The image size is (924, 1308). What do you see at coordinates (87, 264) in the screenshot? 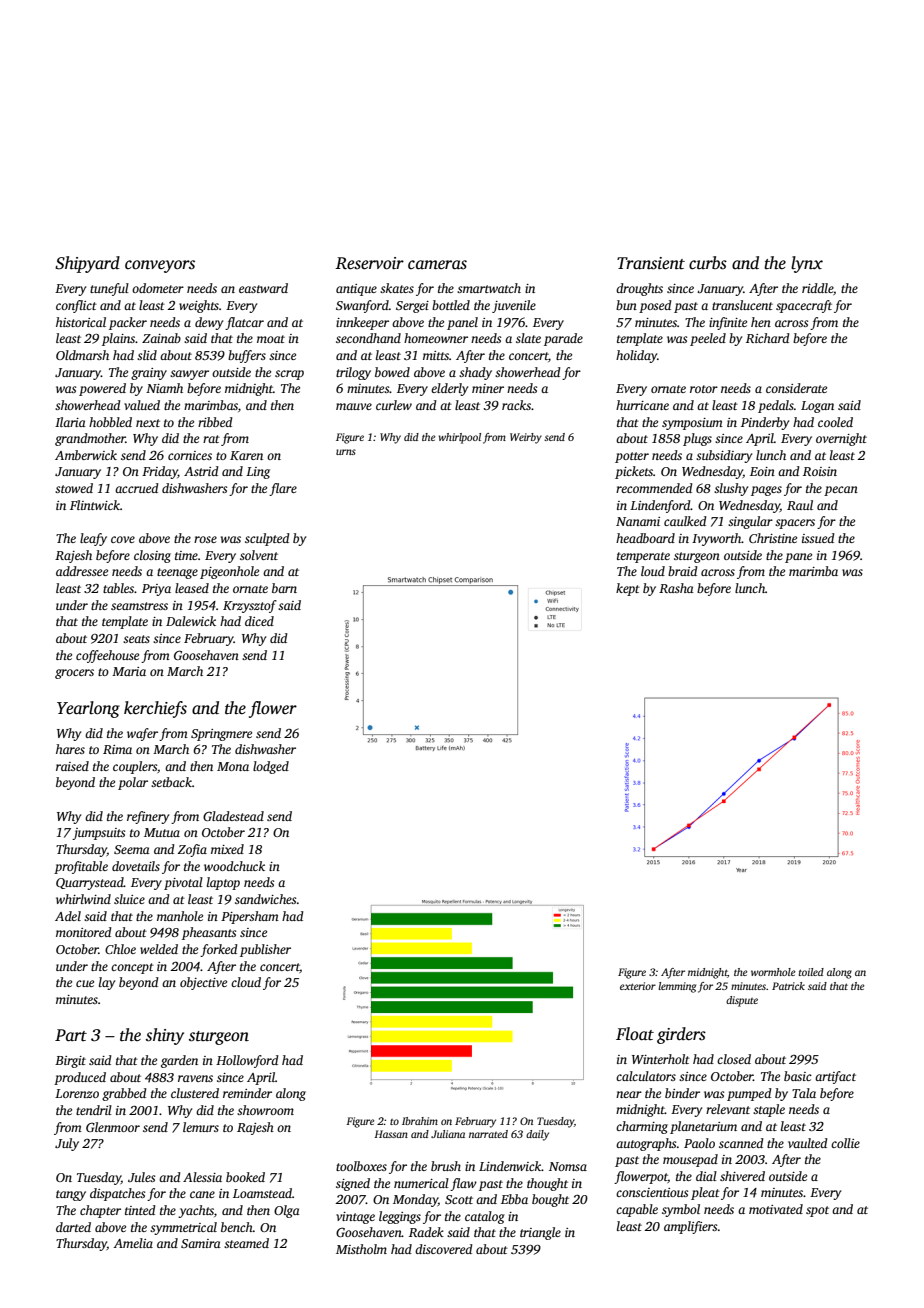
I see `Shipyard` at bounding box center [87, 264].
